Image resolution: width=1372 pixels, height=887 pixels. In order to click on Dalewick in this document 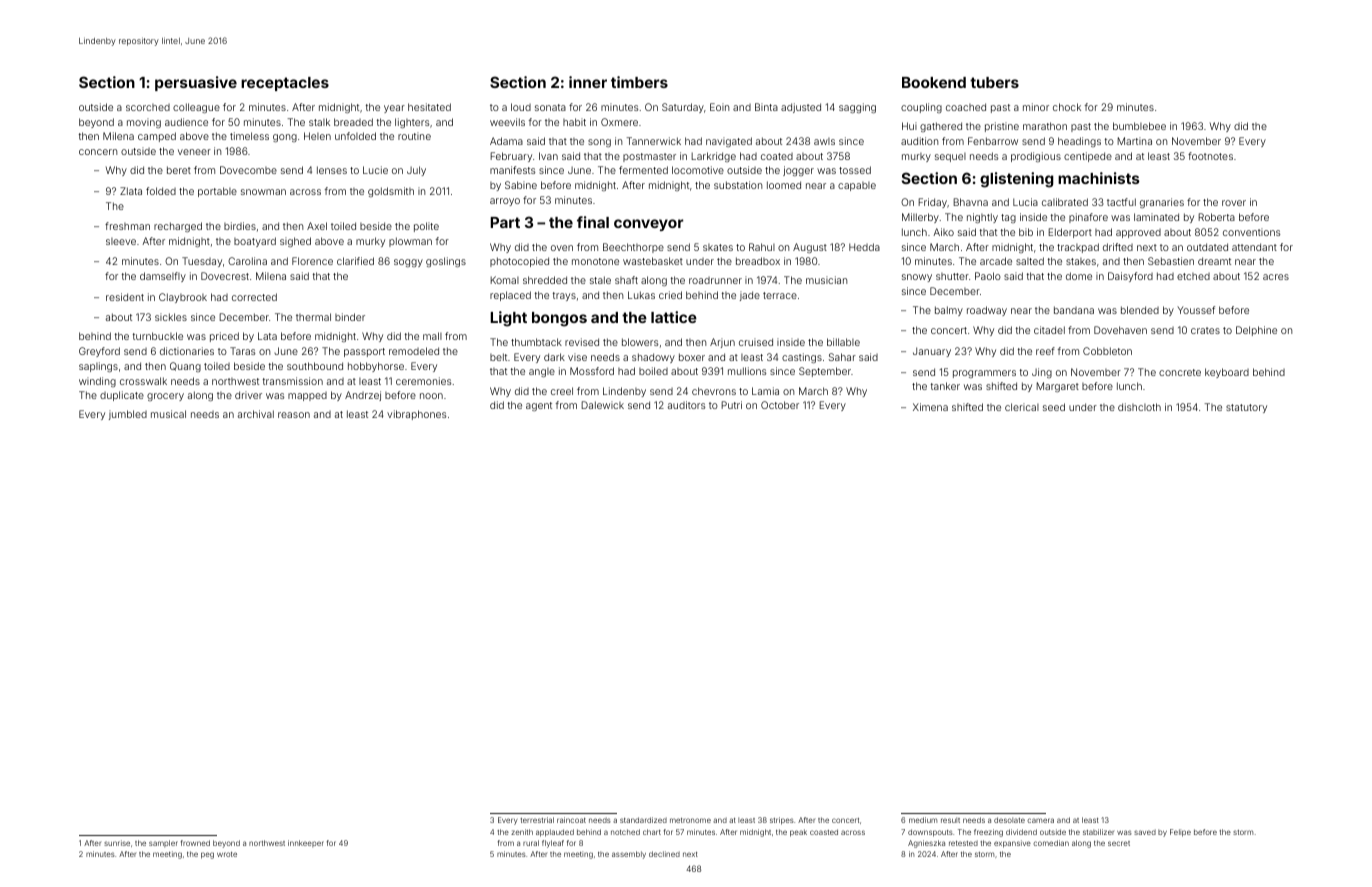, I will do `click(602, 405)`.
